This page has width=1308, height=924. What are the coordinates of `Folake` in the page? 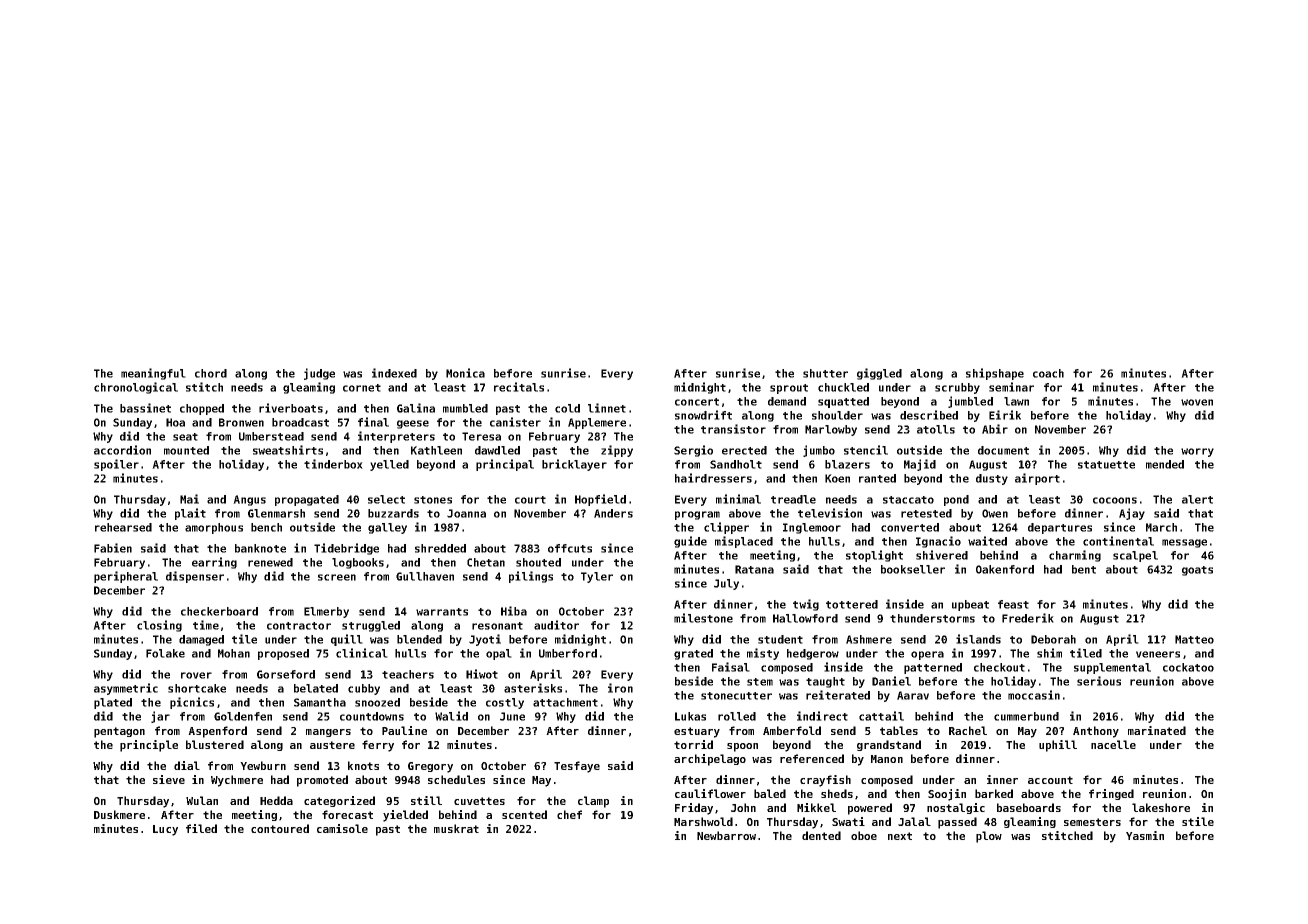 It's located at (165, 653).
